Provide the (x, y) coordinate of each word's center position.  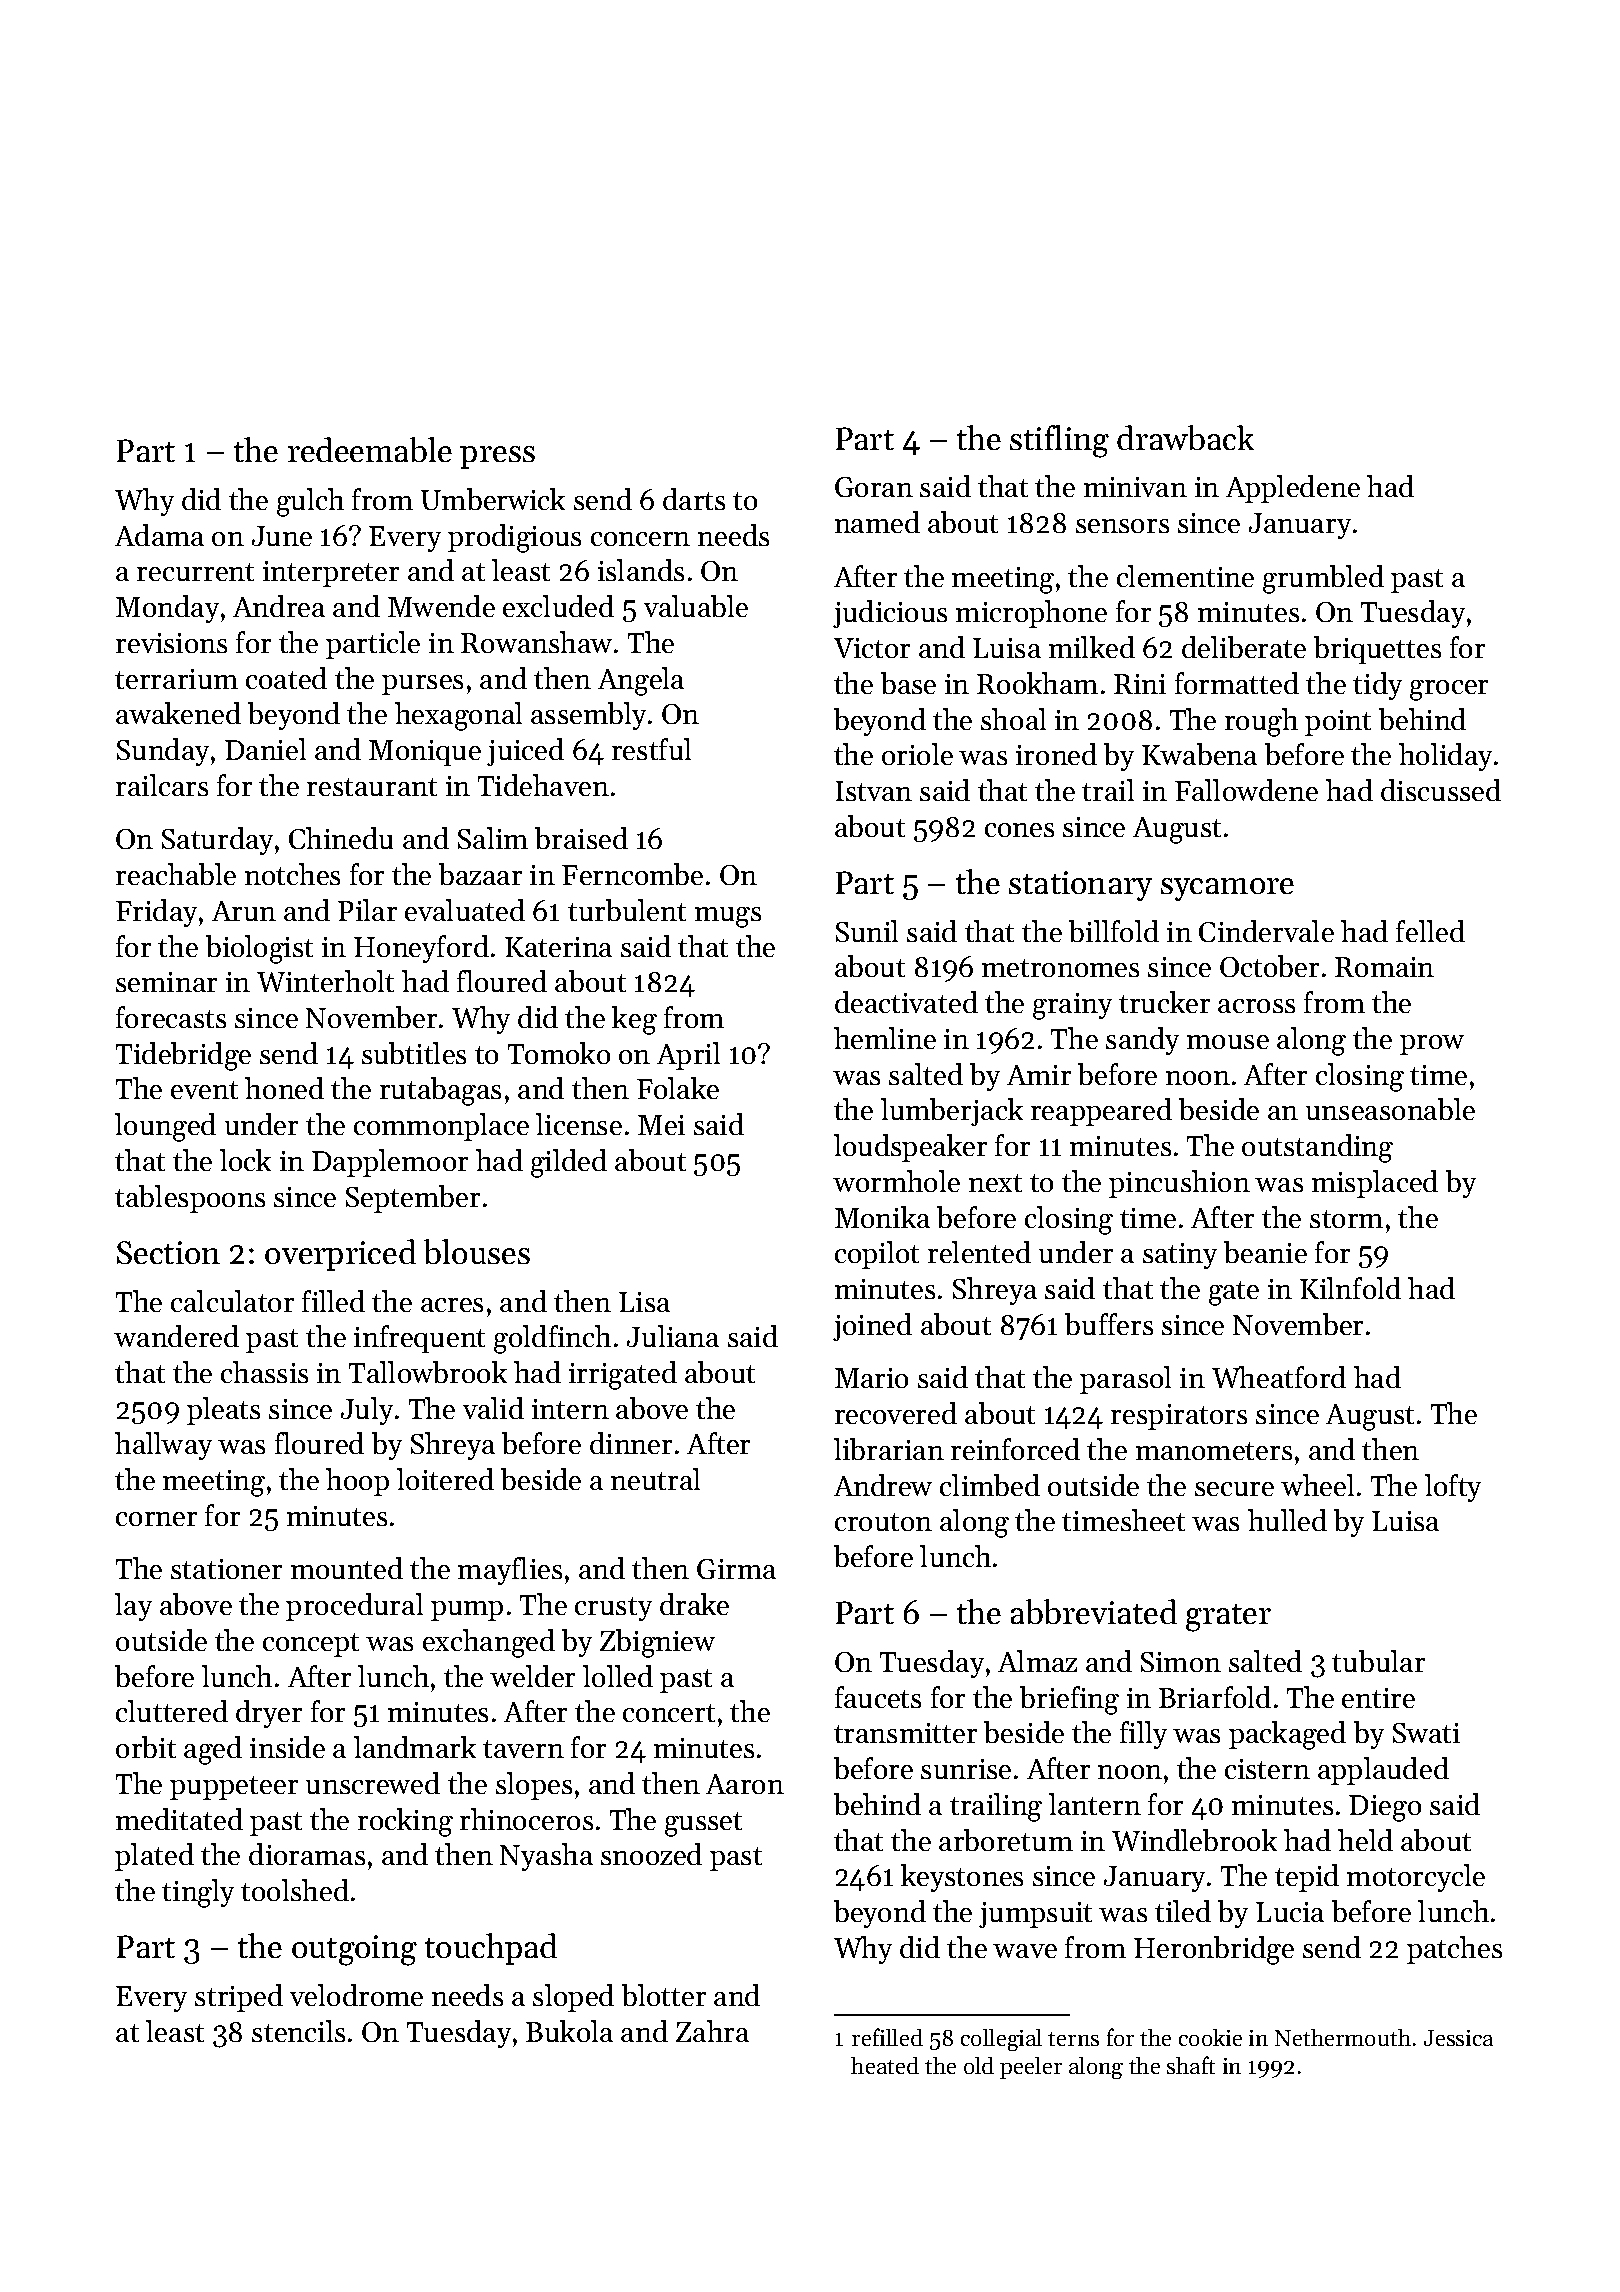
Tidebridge (183, 1056)
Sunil (867, 931)
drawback (1185, 437)
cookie (1210, 2037)
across (1256, 1006)
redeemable (370, 449)
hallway (163, 1446)
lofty (1453, 1488)
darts (694, 499)
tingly (198, 1893)
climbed (990, 1485)
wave (1025, 1951)
